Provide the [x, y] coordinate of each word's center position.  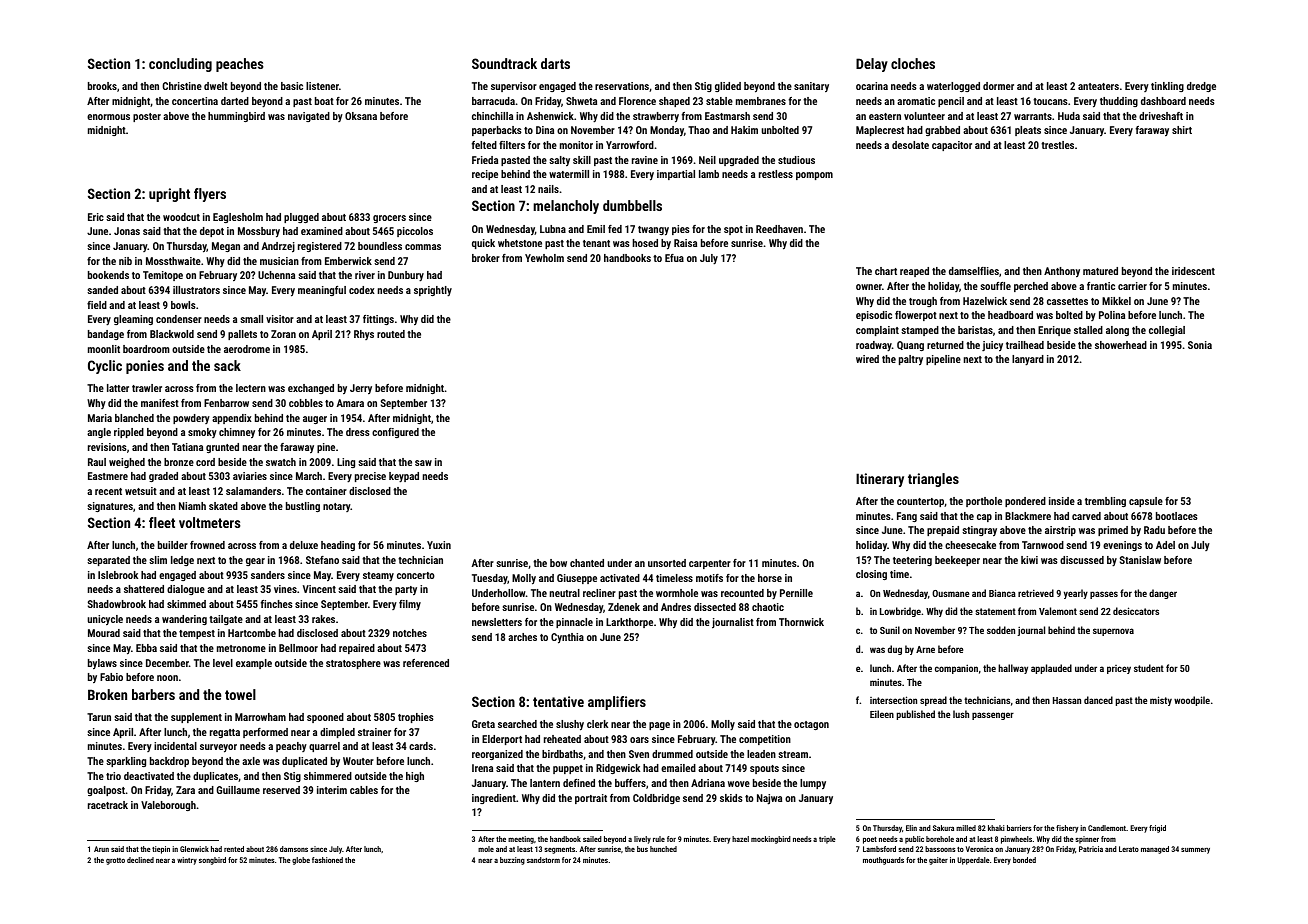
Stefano [322, 560]
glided [728, 87]
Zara [185, 790]
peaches [239, 65]
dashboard [1163, 101]
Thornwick [801, 622]
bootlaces [1177, 516]
